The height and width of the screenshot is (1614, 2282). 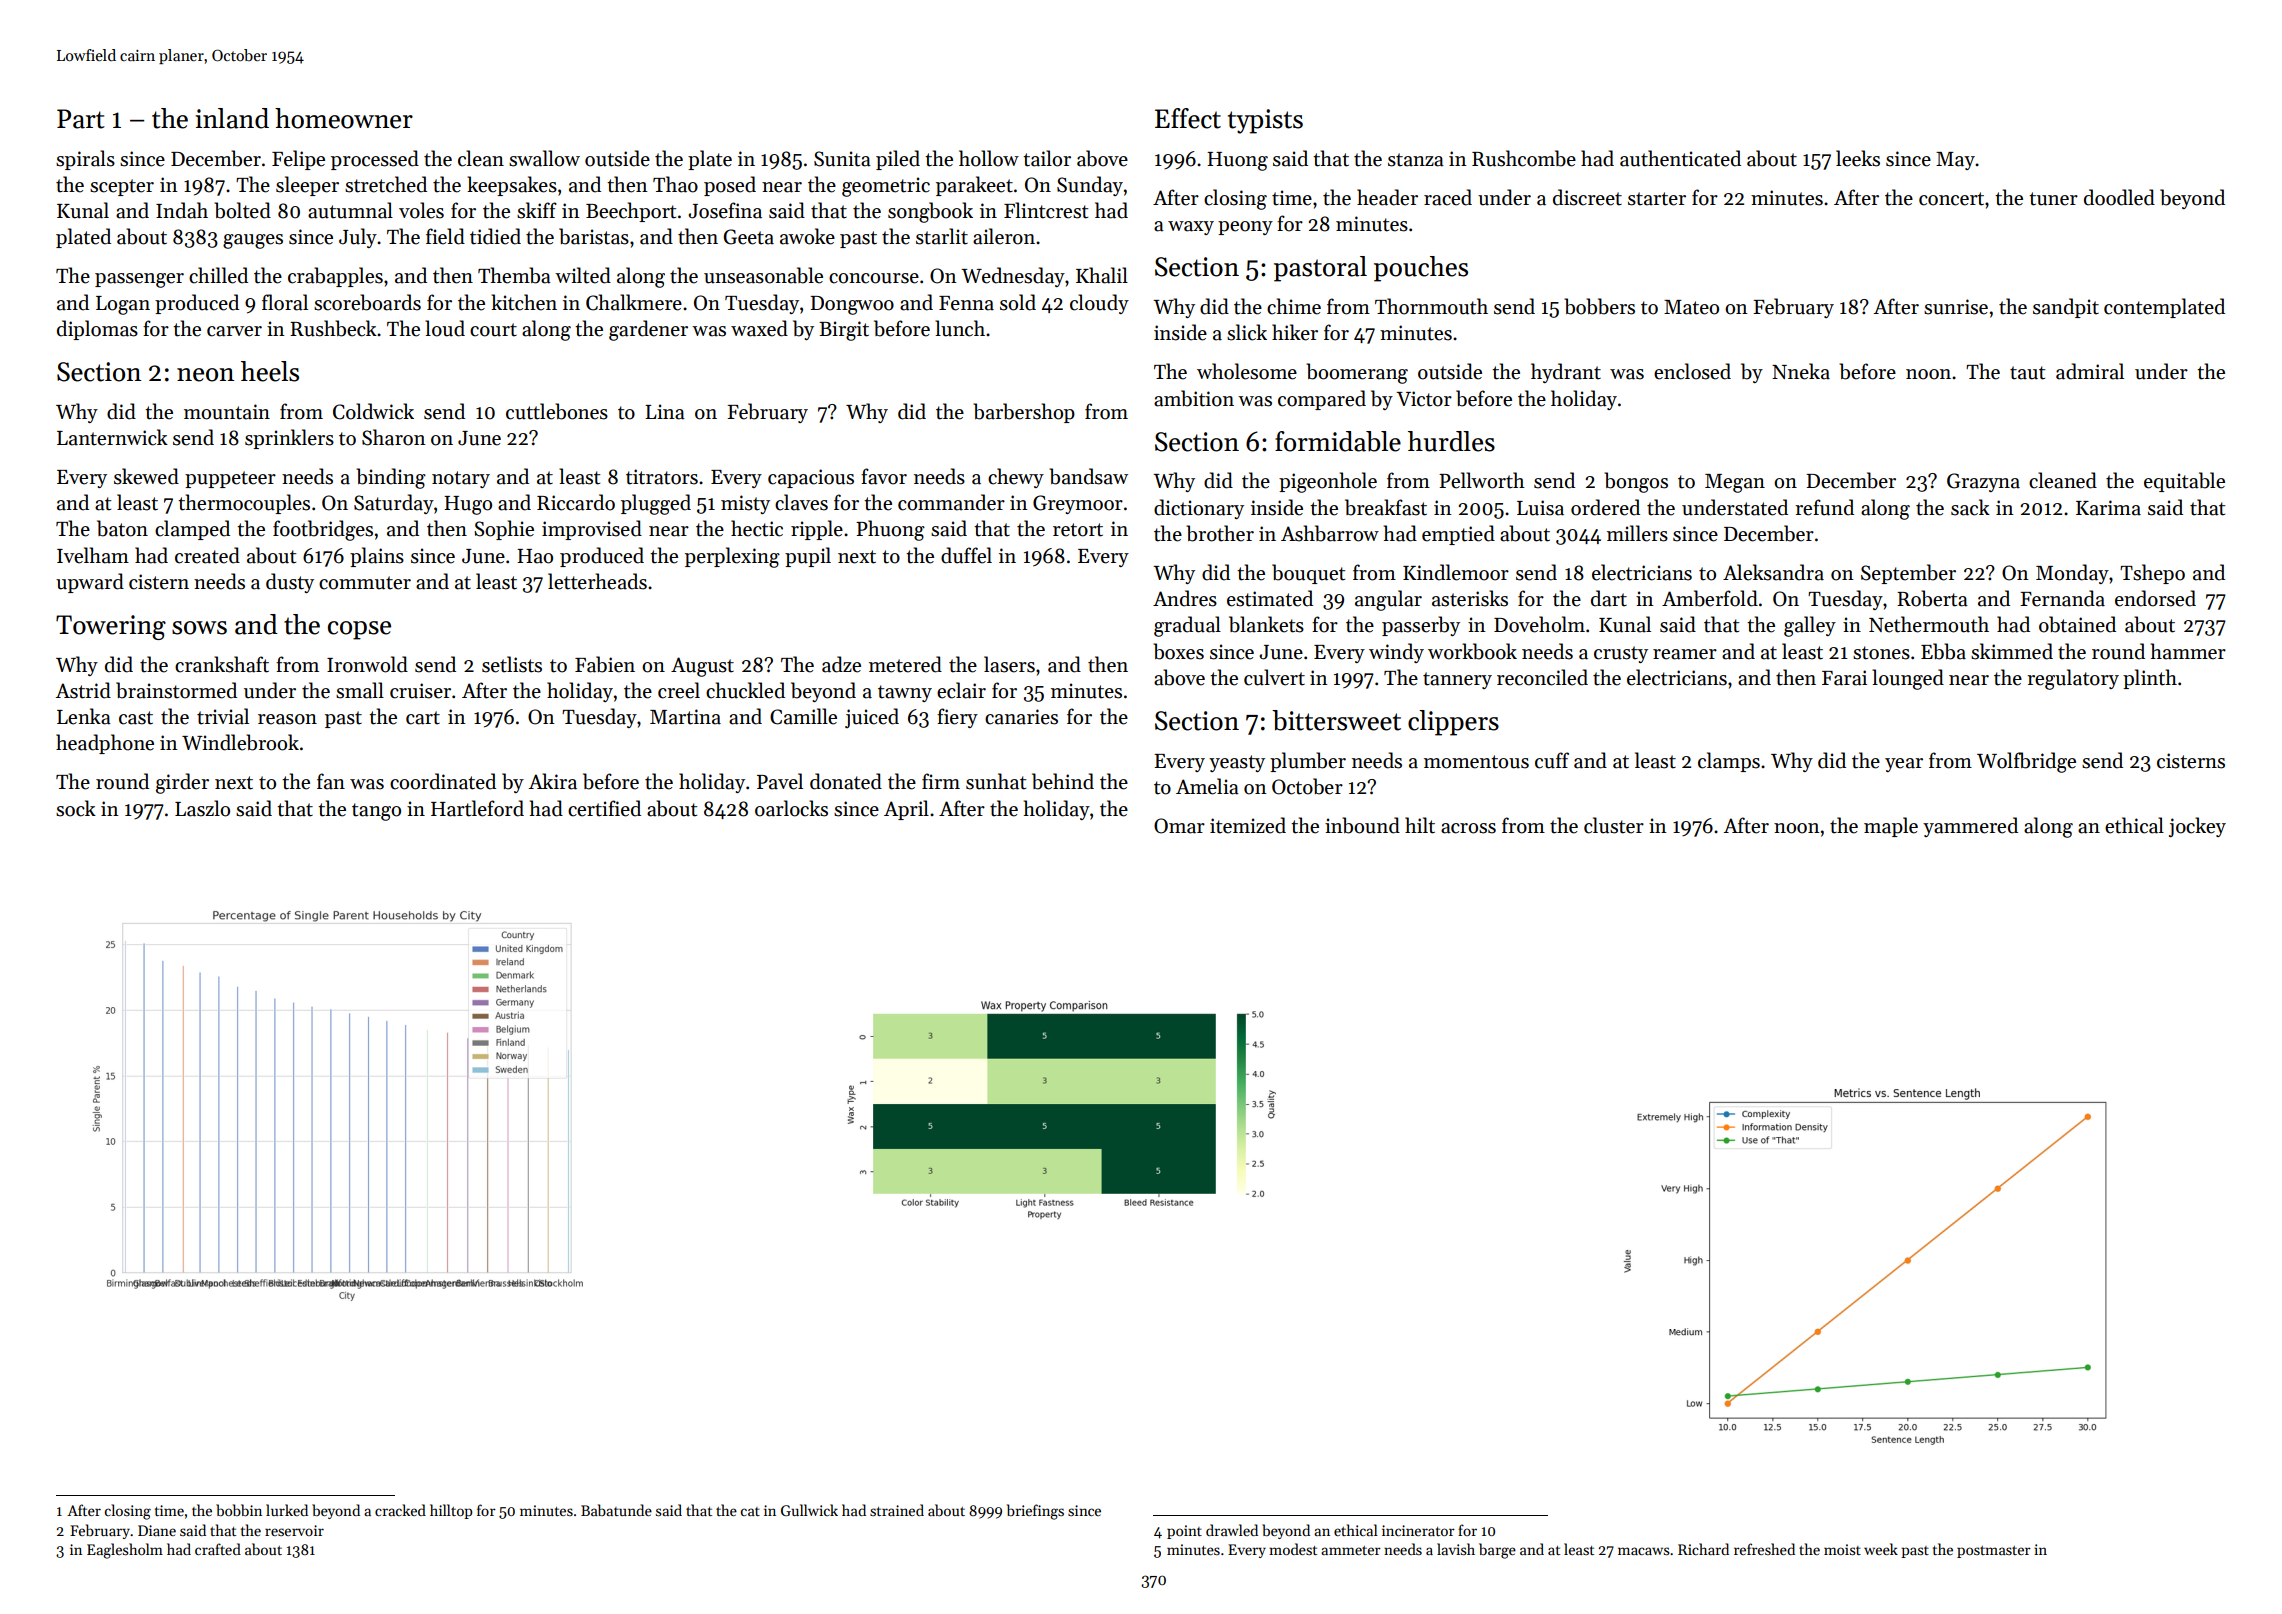 I want to click on Effect, so click(x=1188, y=118).
